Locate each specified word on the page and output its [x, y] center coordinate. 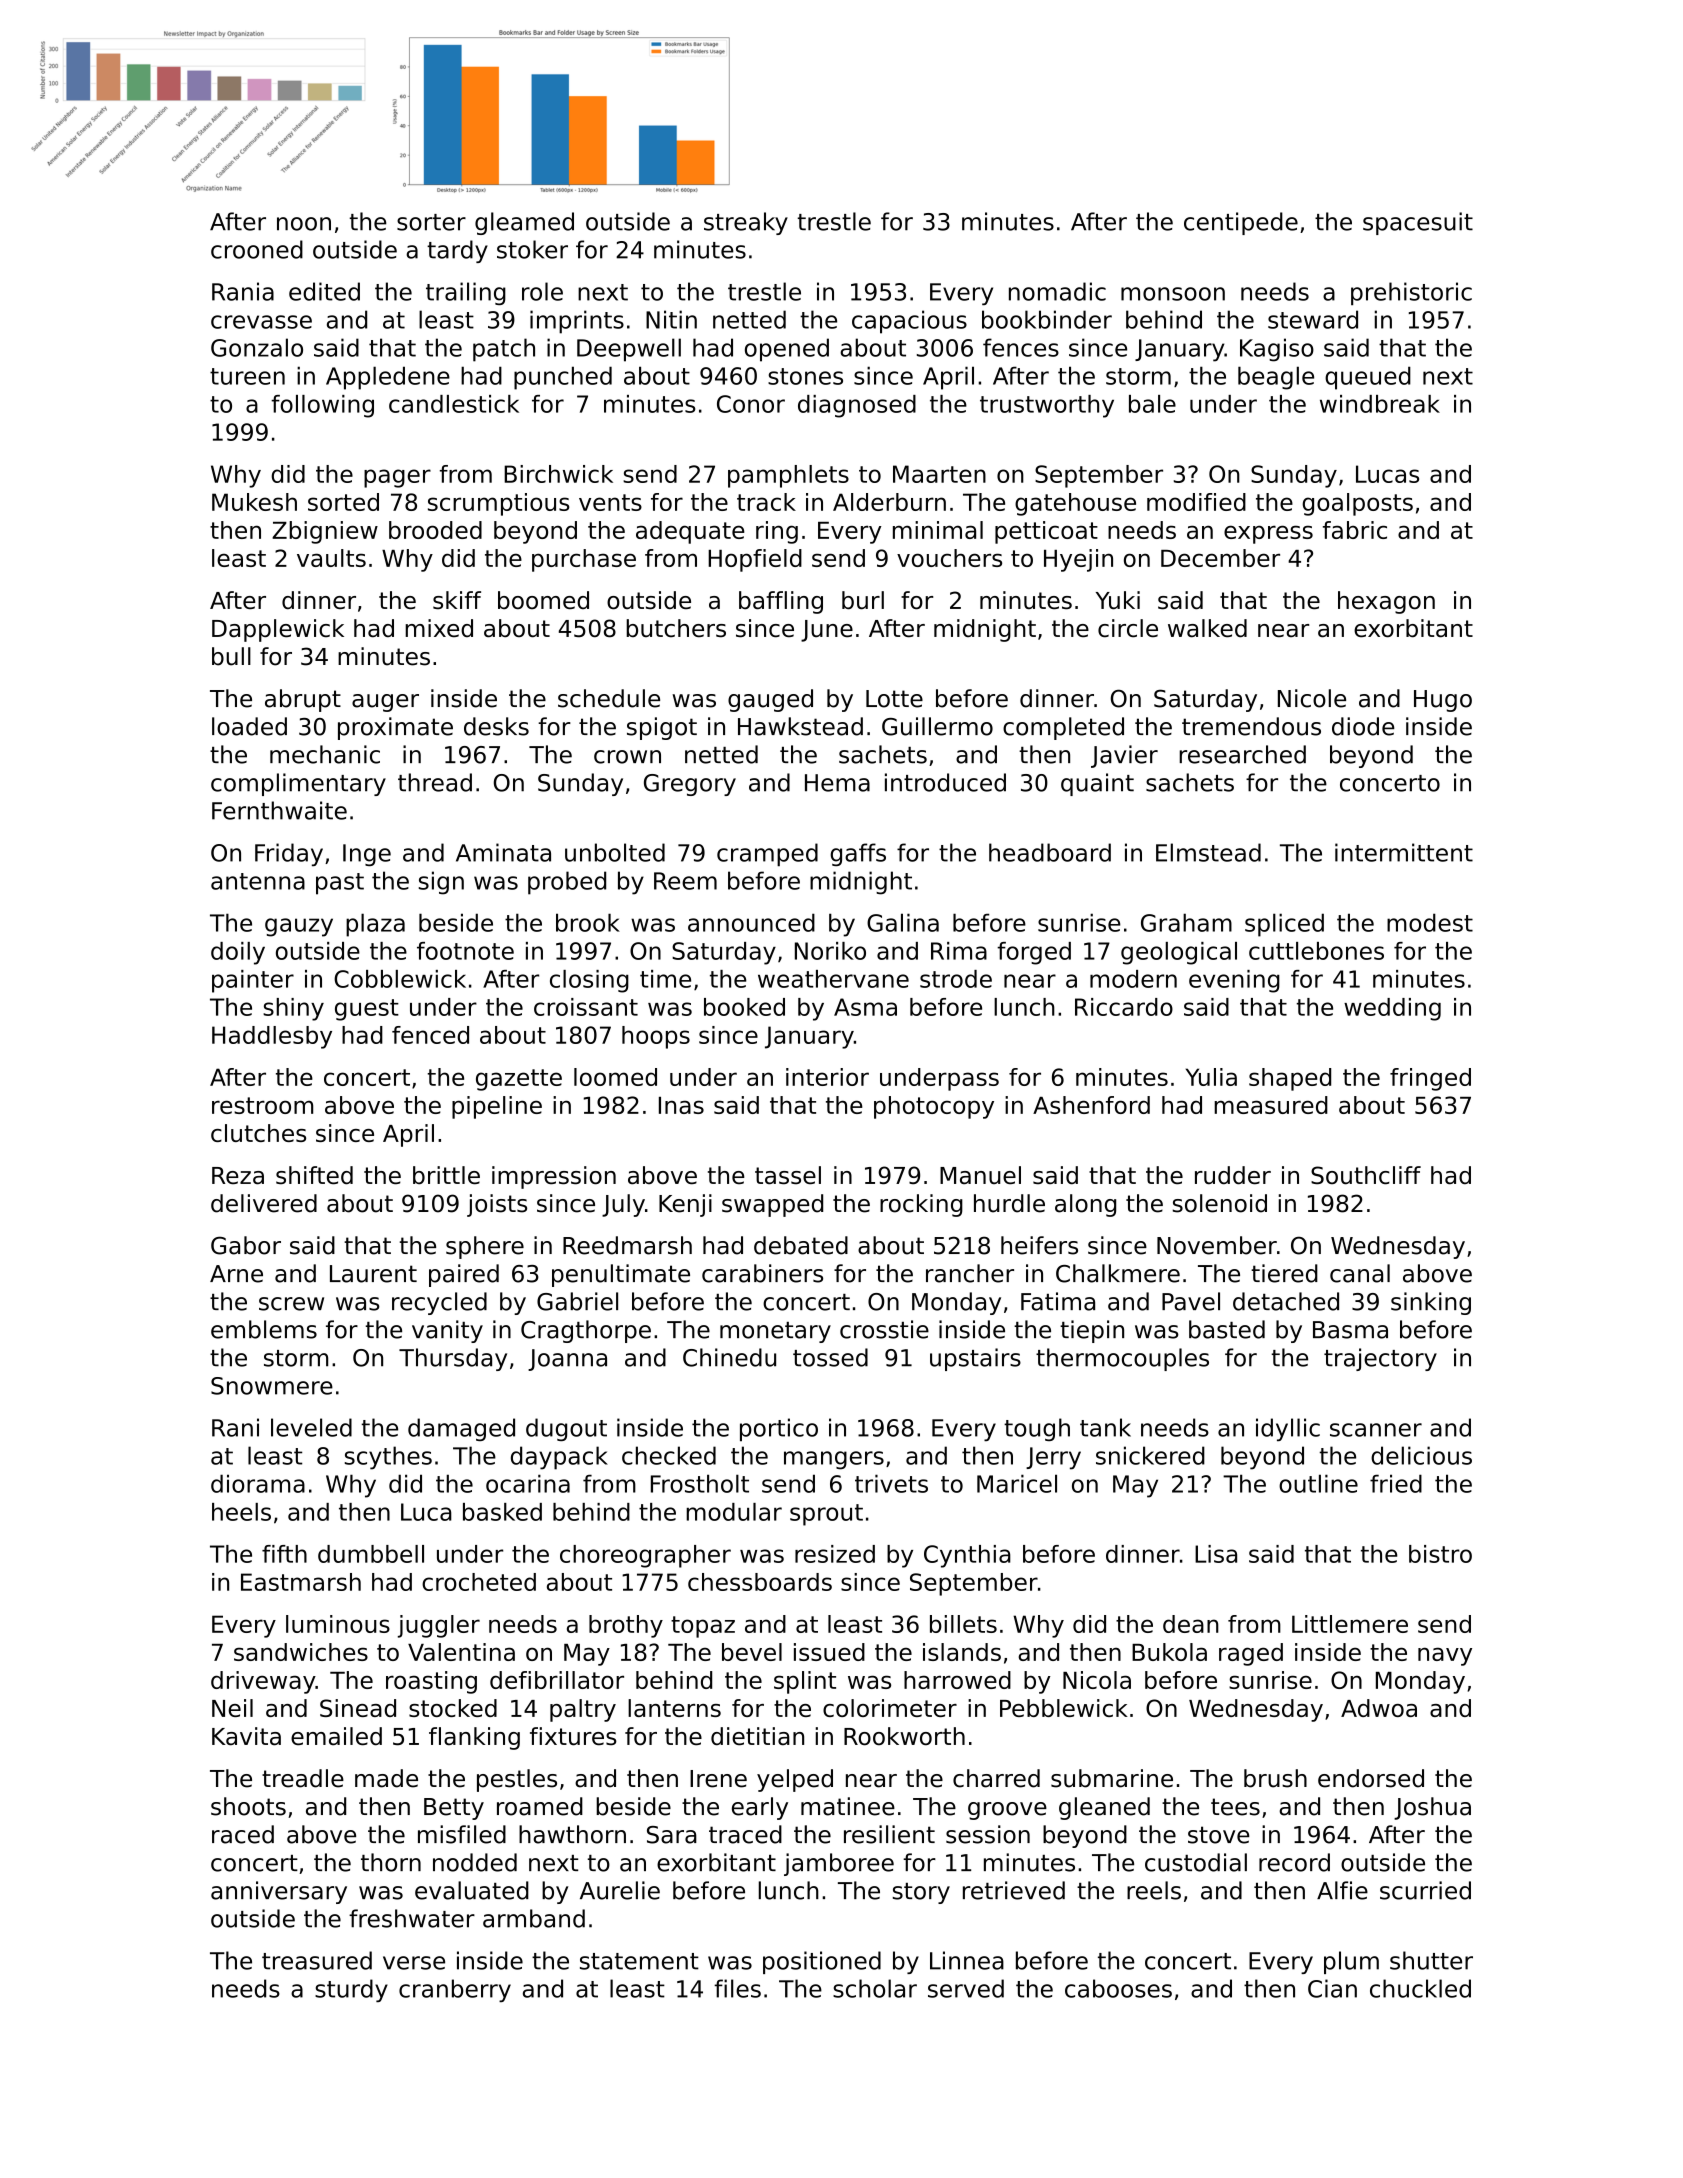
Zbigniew [325, 532]
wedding [1392, 1009]
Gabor [246, 1245]
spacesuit [1418, 223]
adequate [690, 532]
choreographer [645, 1556]
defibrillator [557, 1680]
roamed [540, 1806]
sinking [1431, 1303]
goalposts [1357, 504]
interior [827, 1077]
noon [304, 224]
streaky [746, 223]
